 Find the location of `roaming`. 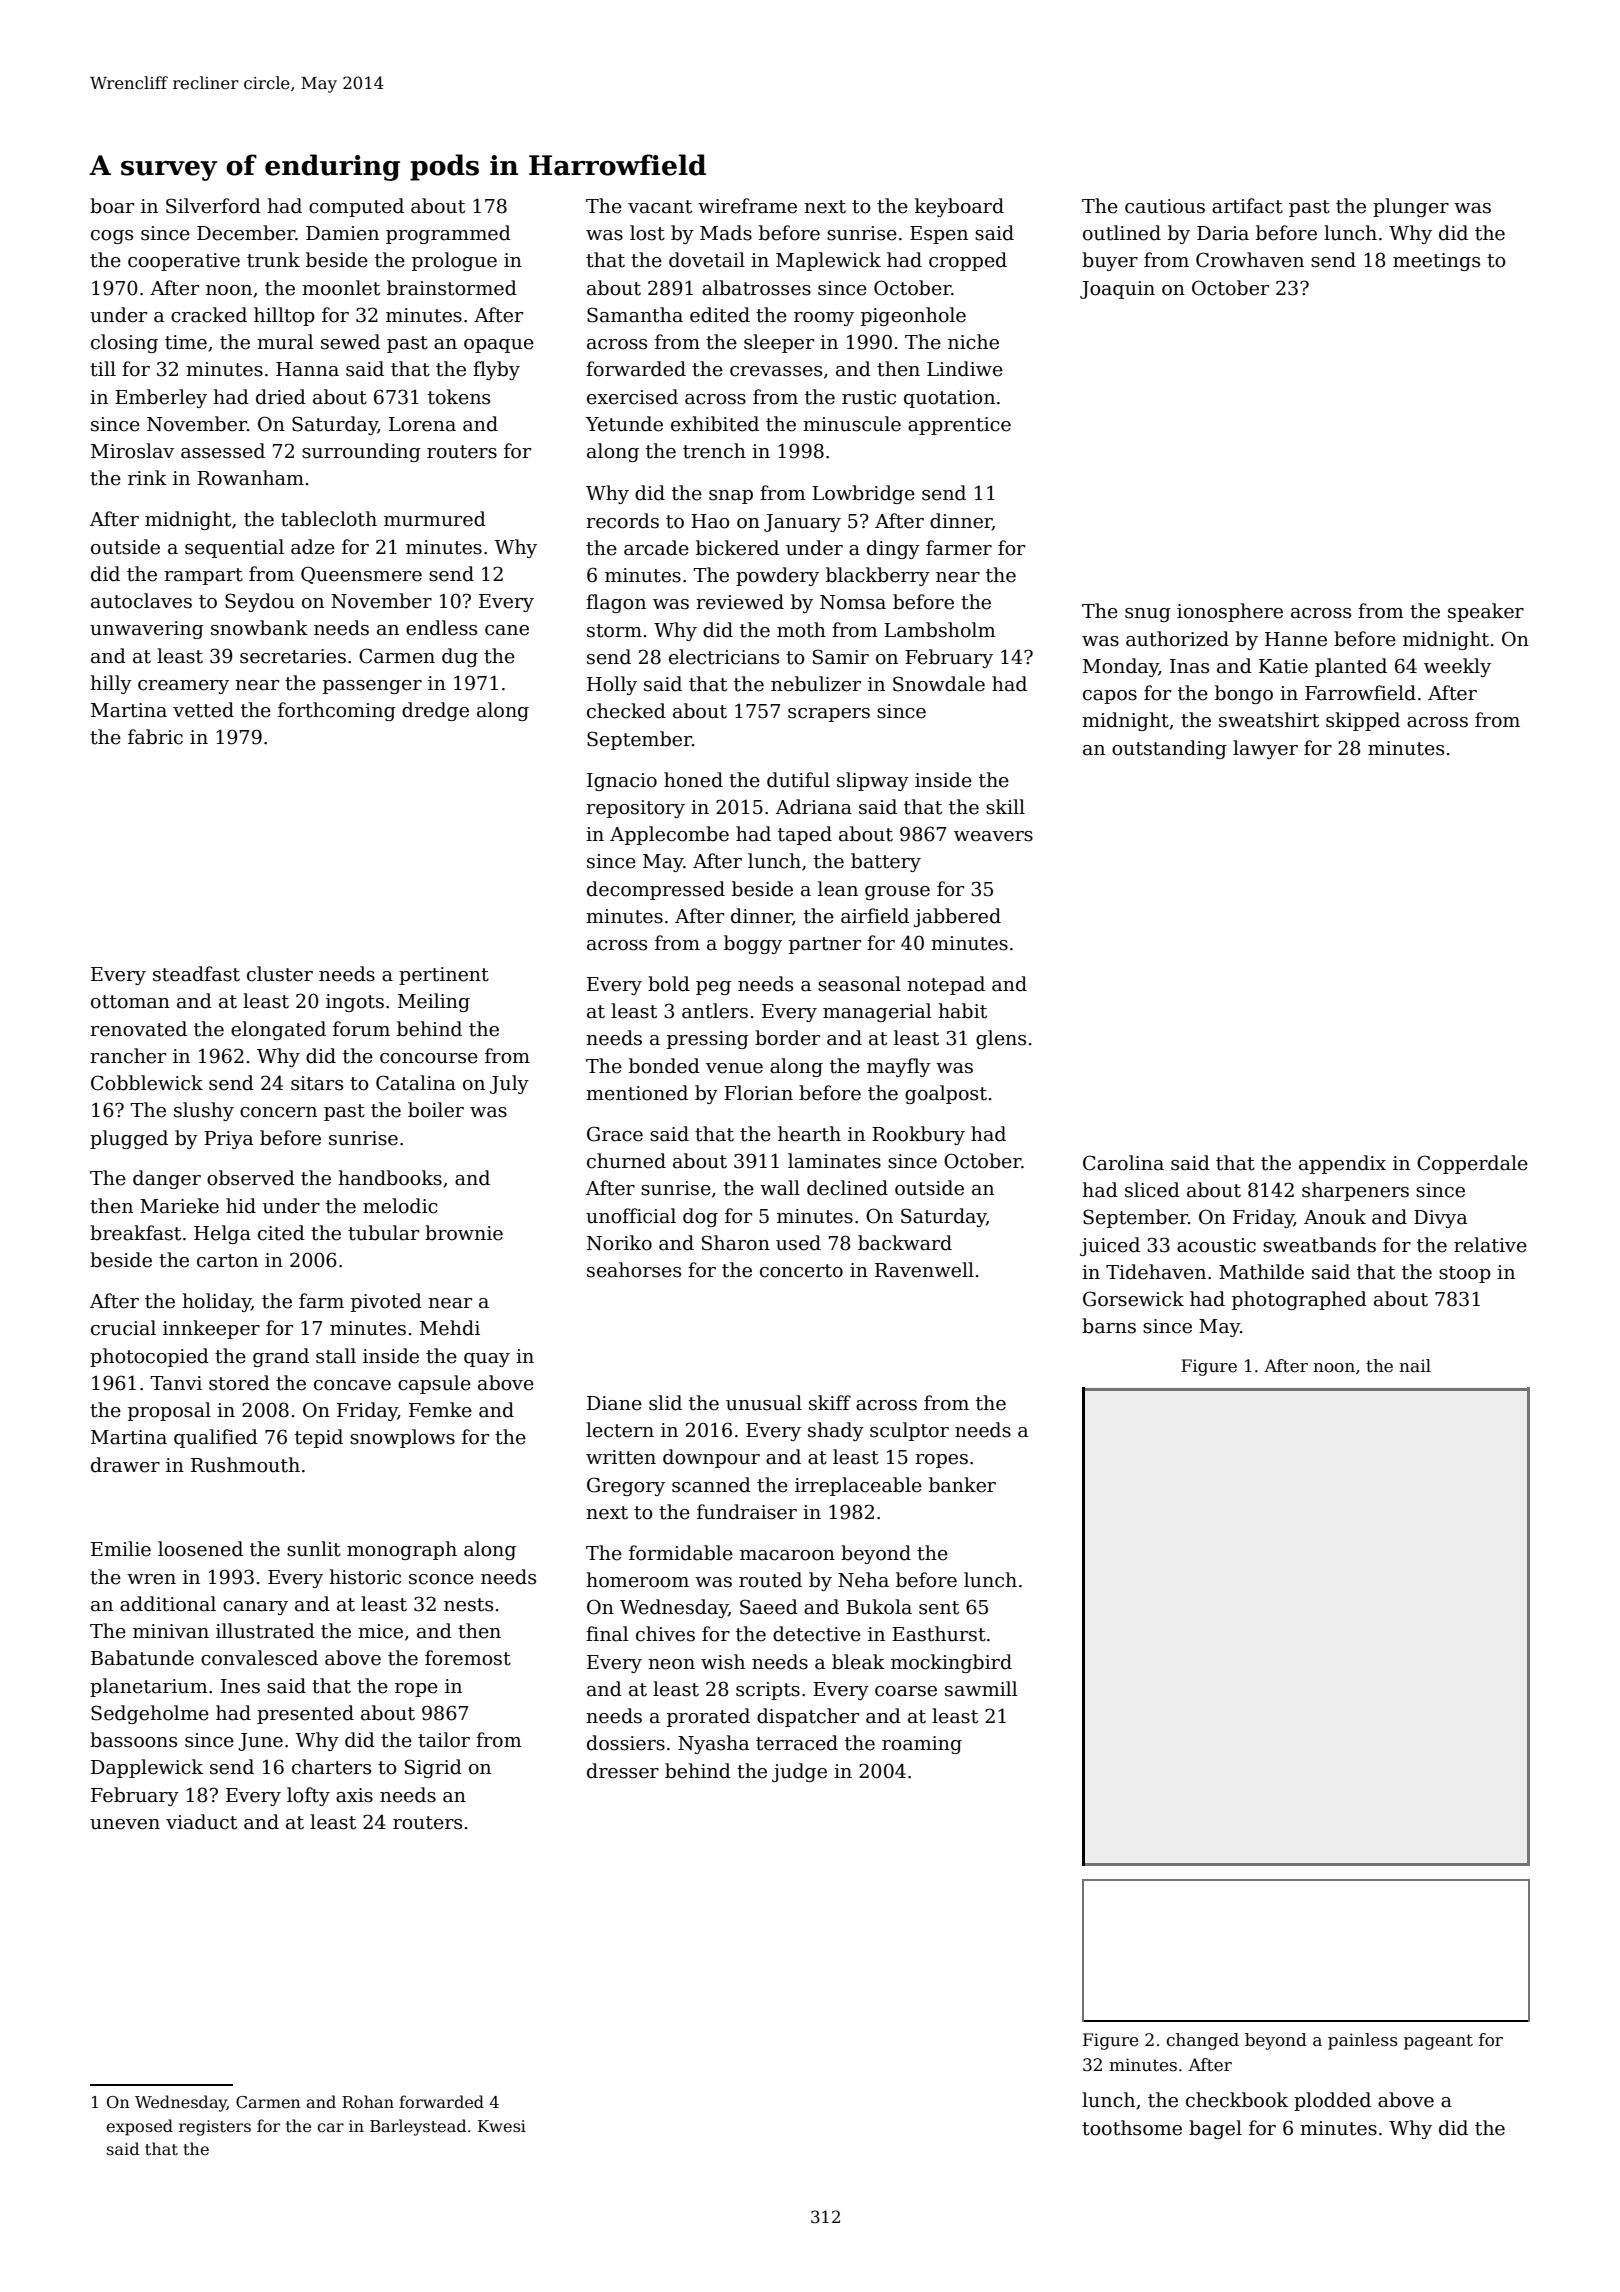

roaming is located at coordinates (922, 1745).
